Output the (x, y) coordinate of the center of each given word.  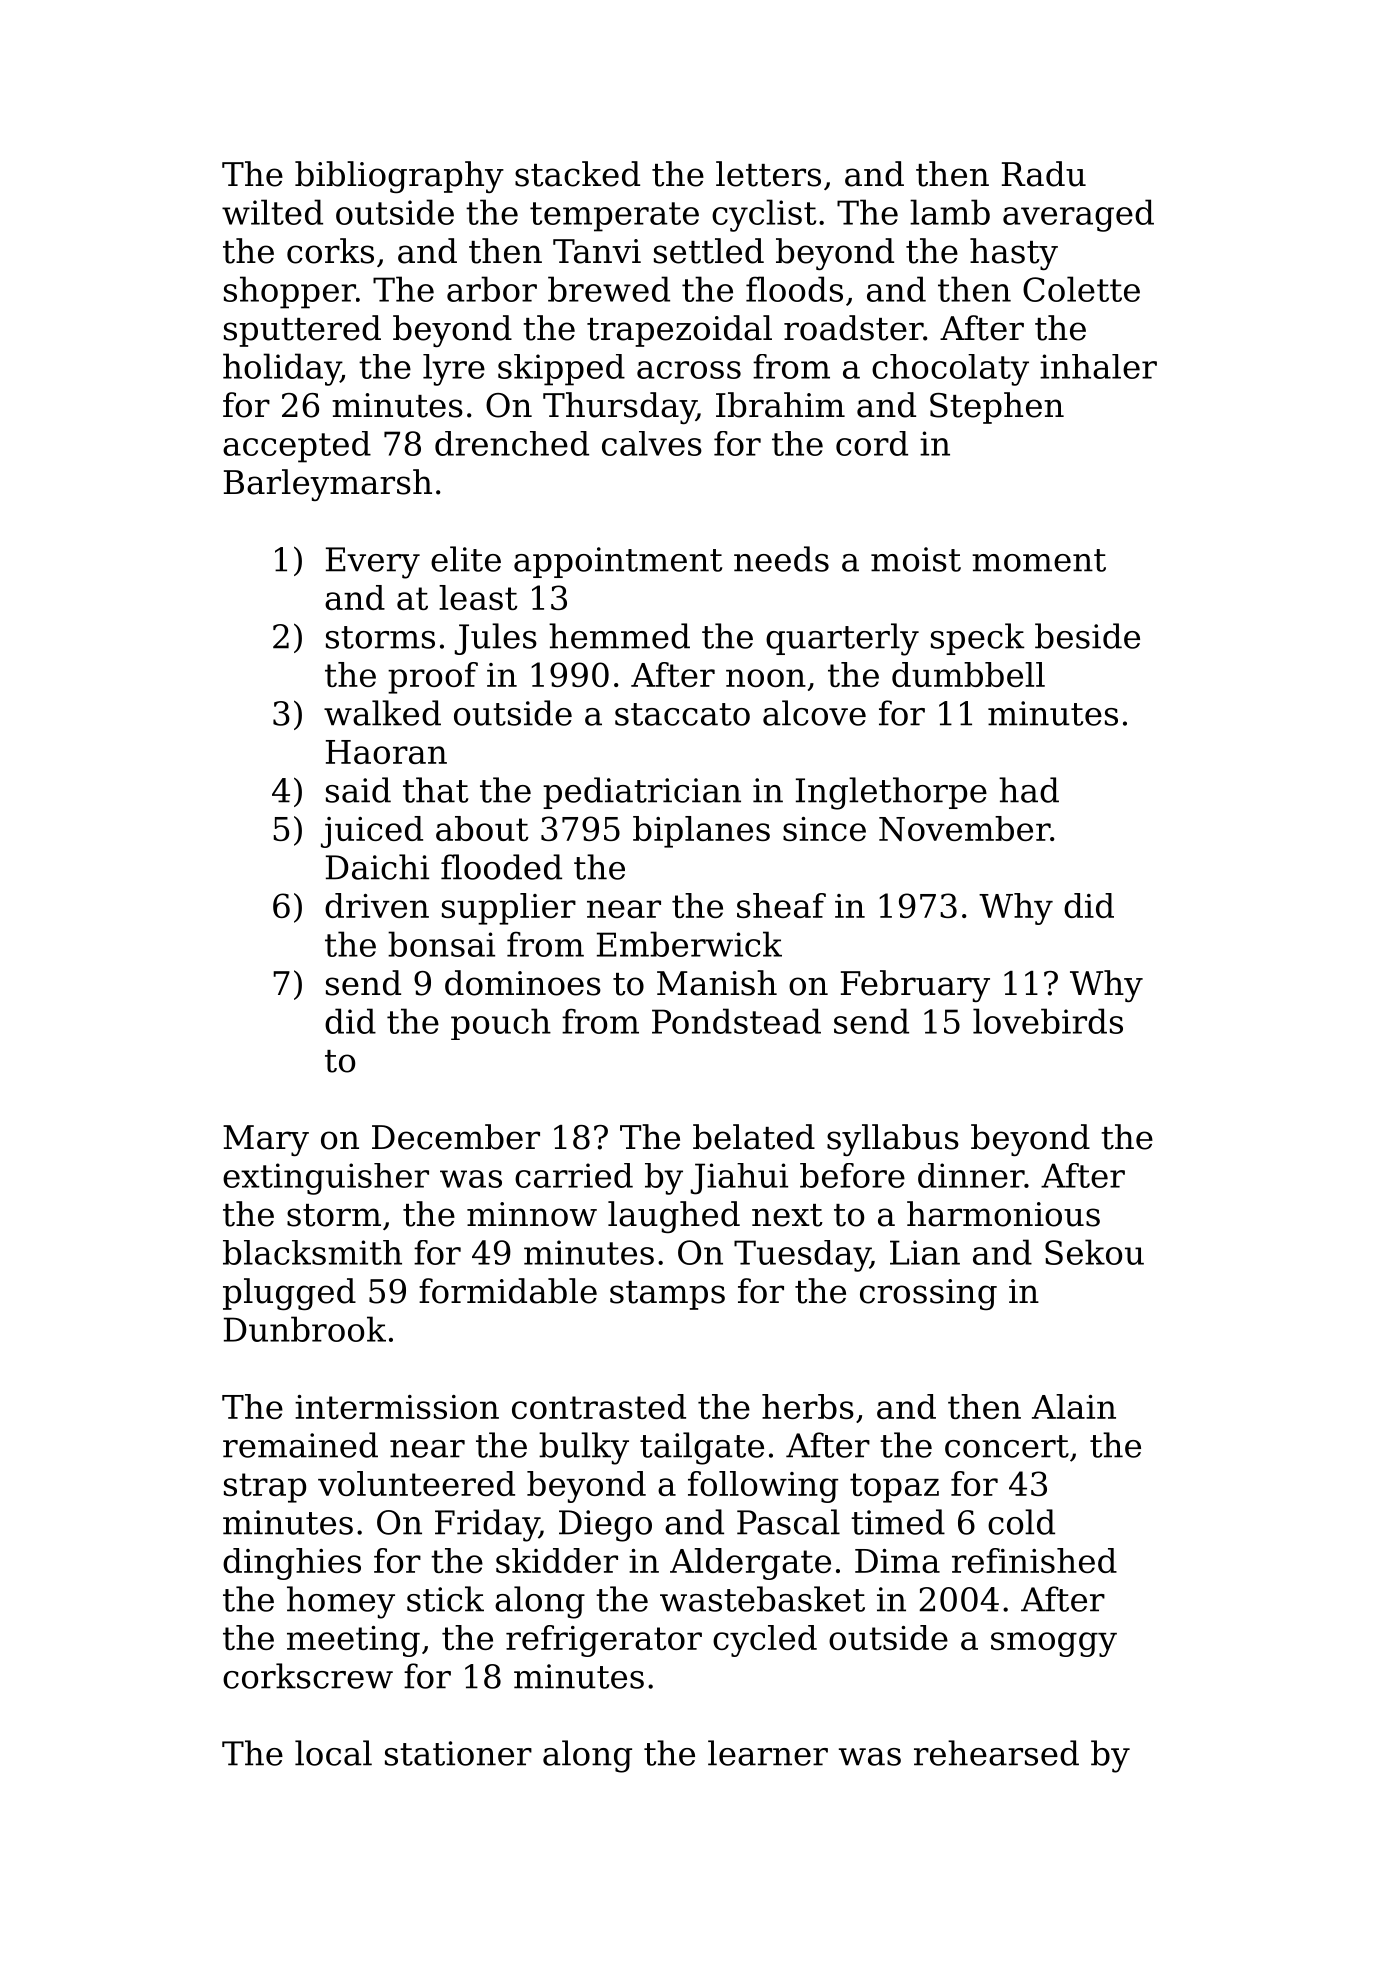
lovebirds (1048, 1021)
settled (709, 251)
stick (445, 1599)
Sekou (1094, 1252)
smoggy (1054, 1644)
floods (794, 289)
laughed (674, 1217)
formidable (508, 1291)
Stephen (997, 408)
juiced (372, 832)
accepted (297, 447)
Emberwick (689, 944)
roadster (853, 328)
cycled (765, 1641)
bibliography (399, 177)
